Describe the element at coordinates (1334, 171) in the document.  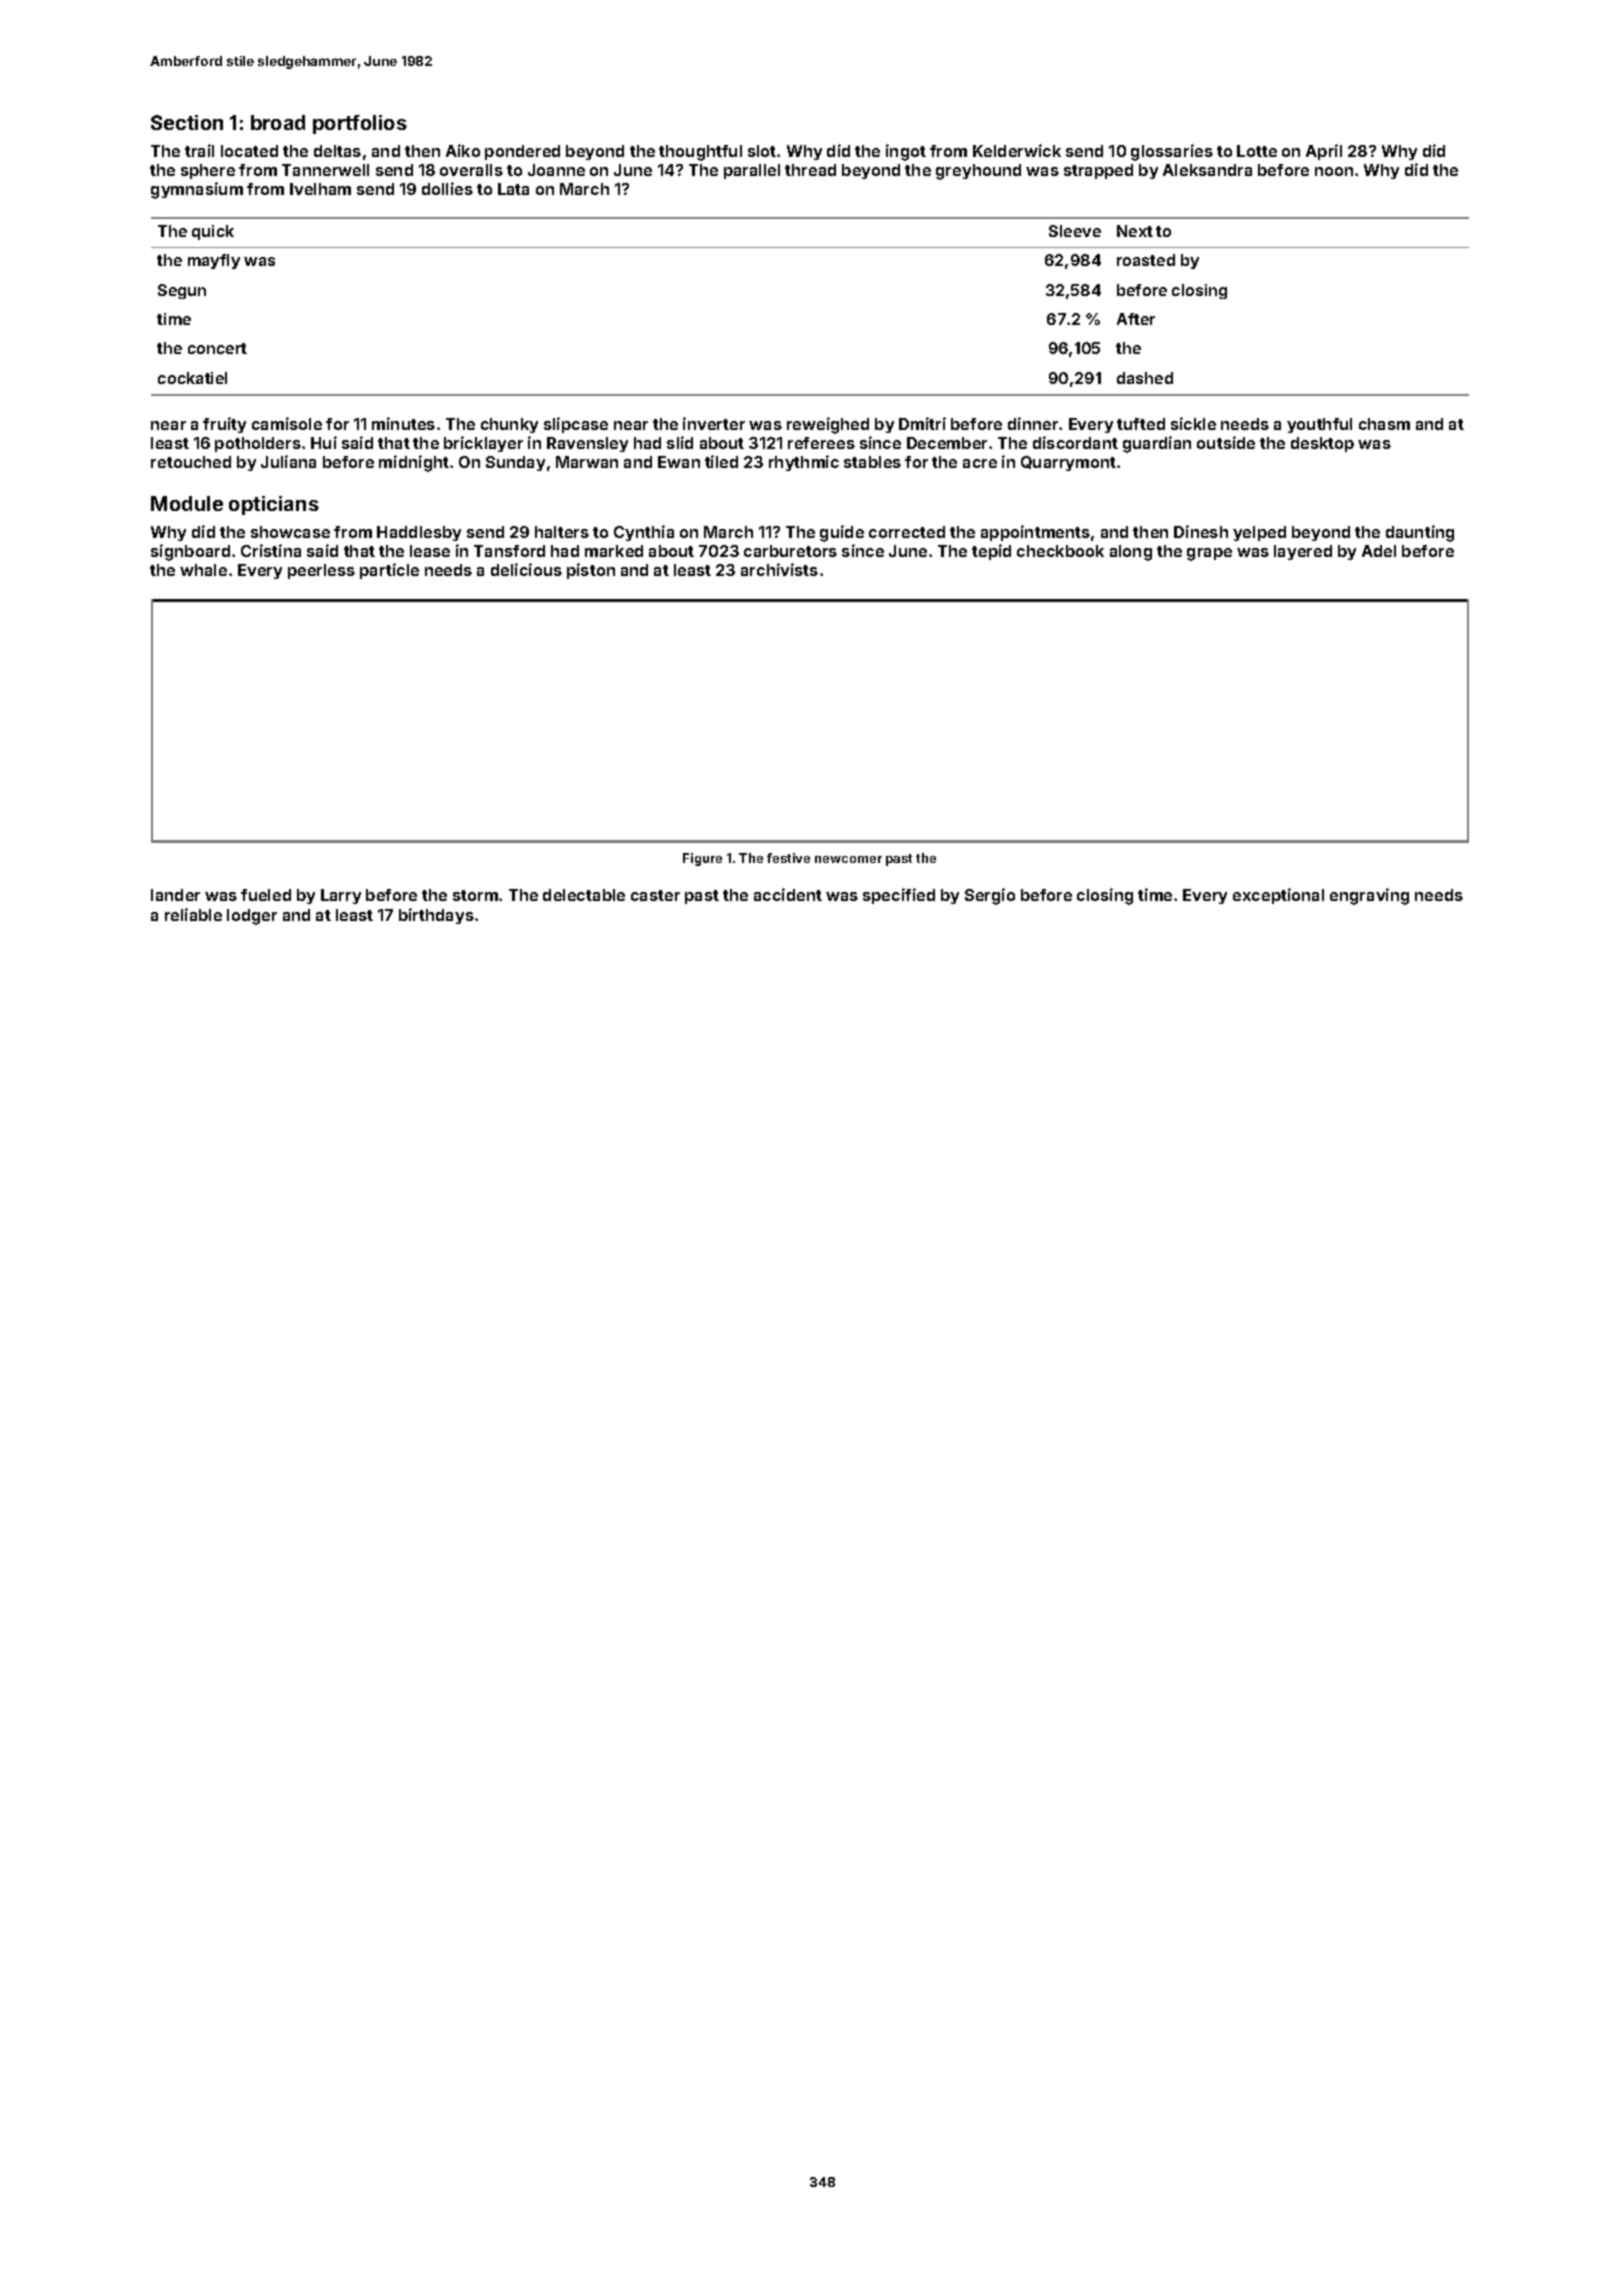
I see `noon` at that location.
